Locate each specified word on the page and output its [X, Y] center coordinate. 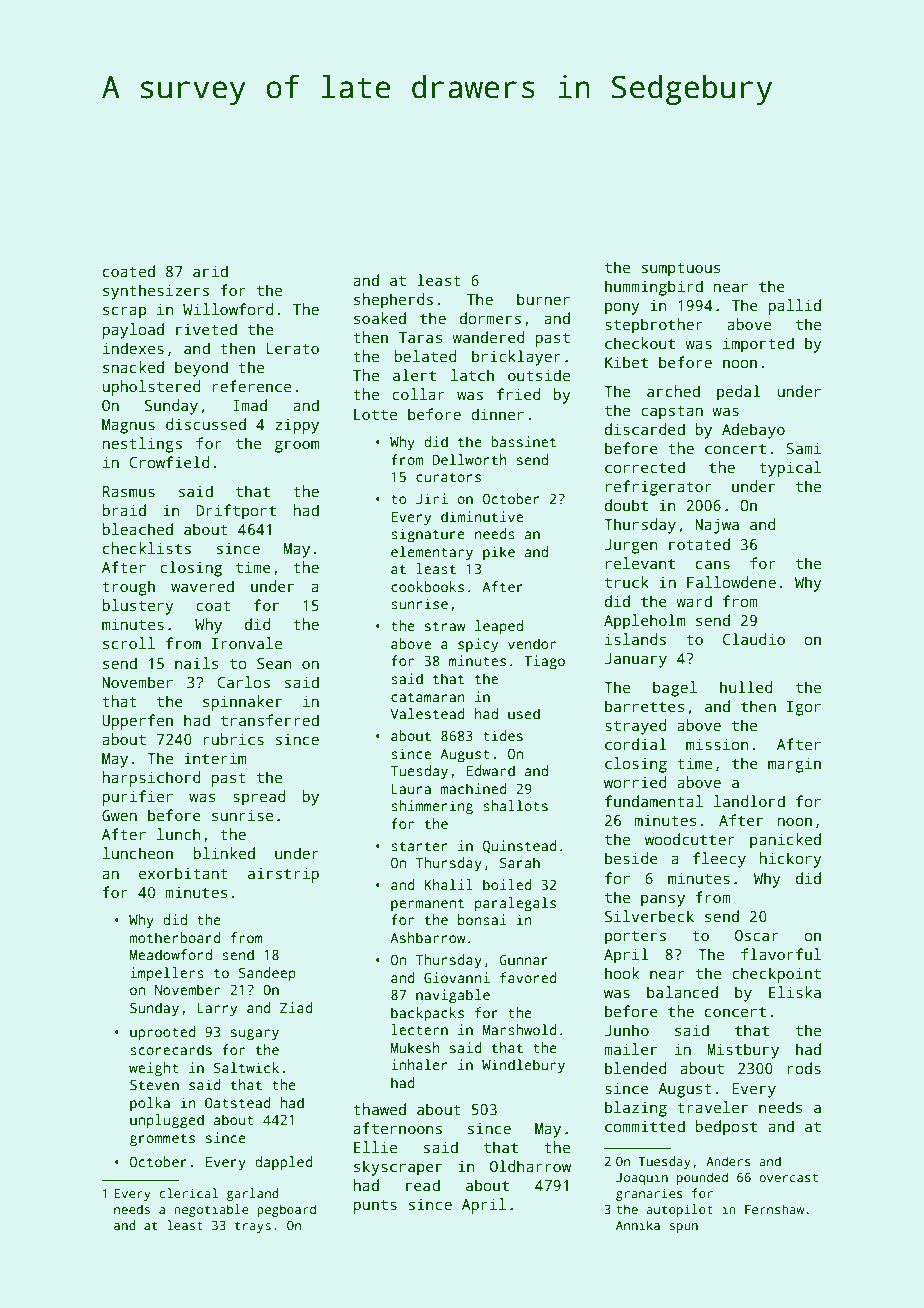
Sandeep [267, 974]
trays [253, 1227]
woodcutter [690, 839]
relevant [640, 563]
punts [375, 1207]
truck [627, 582]
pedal [739, 393]
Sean [274, 663]
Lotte [375, 414]
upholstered [151, 388]
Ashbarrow [428, 937]
